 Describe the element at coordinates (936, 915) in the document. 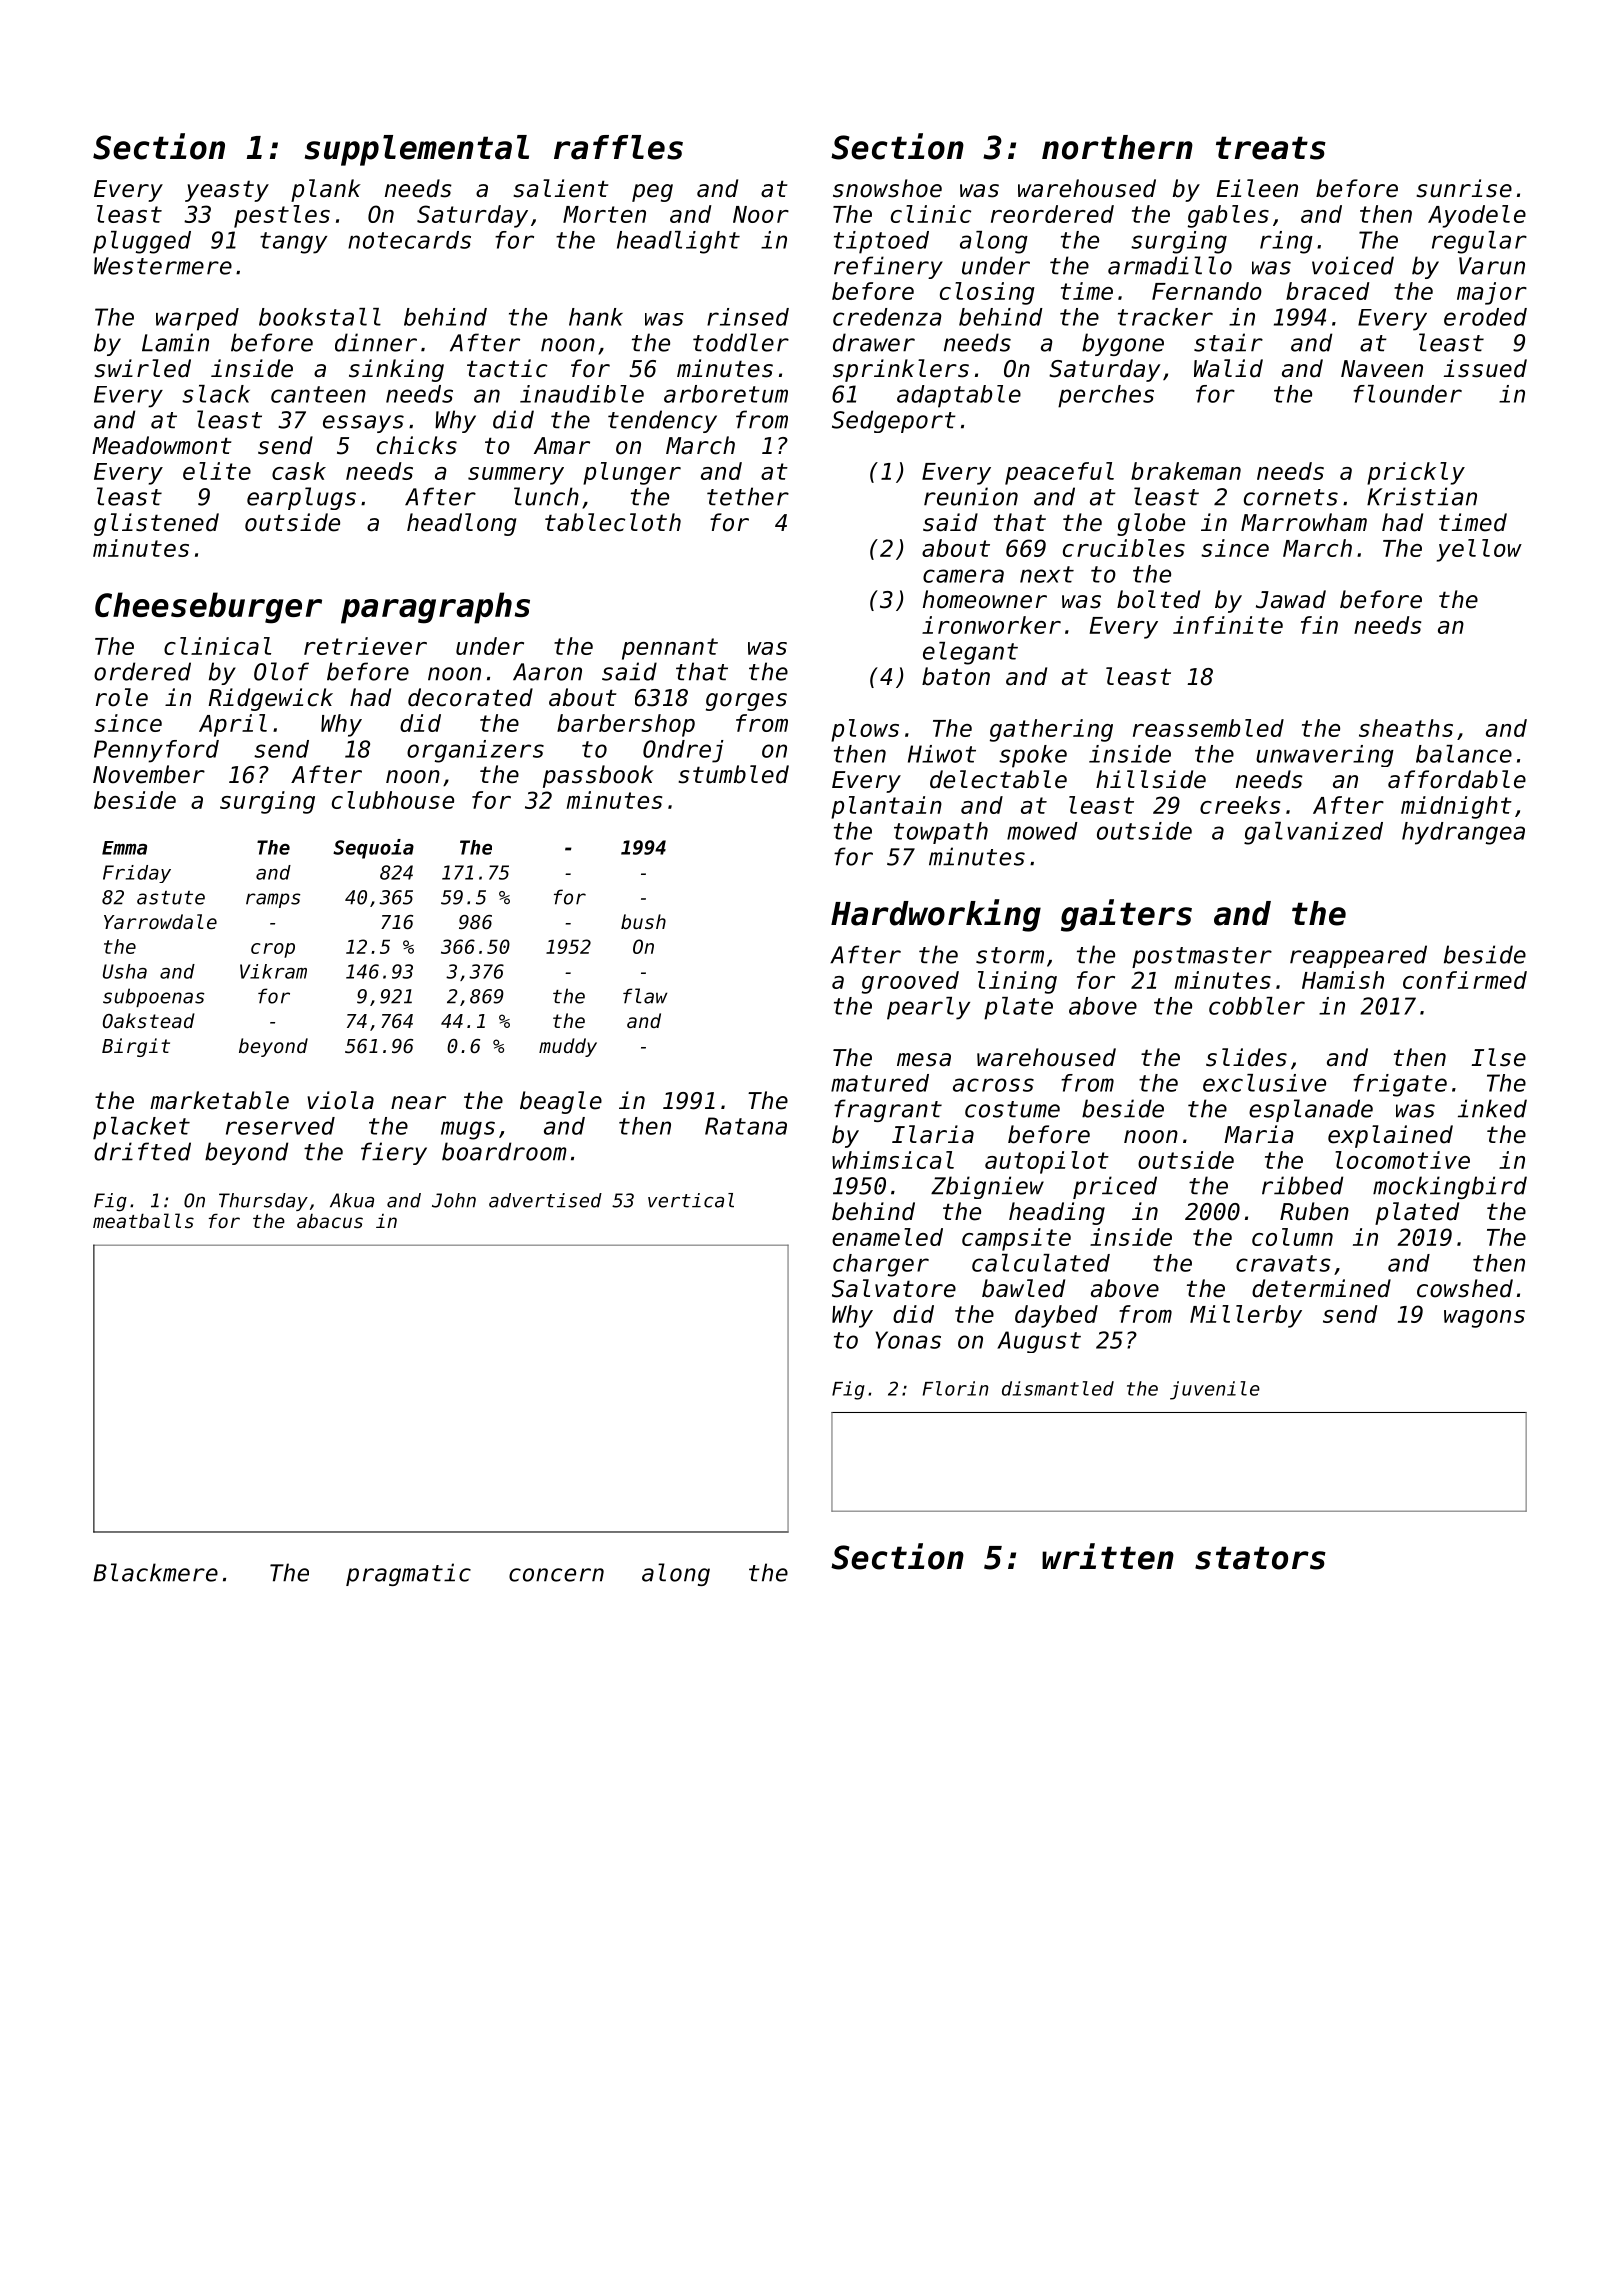

I see `Hardworking` at that location.
